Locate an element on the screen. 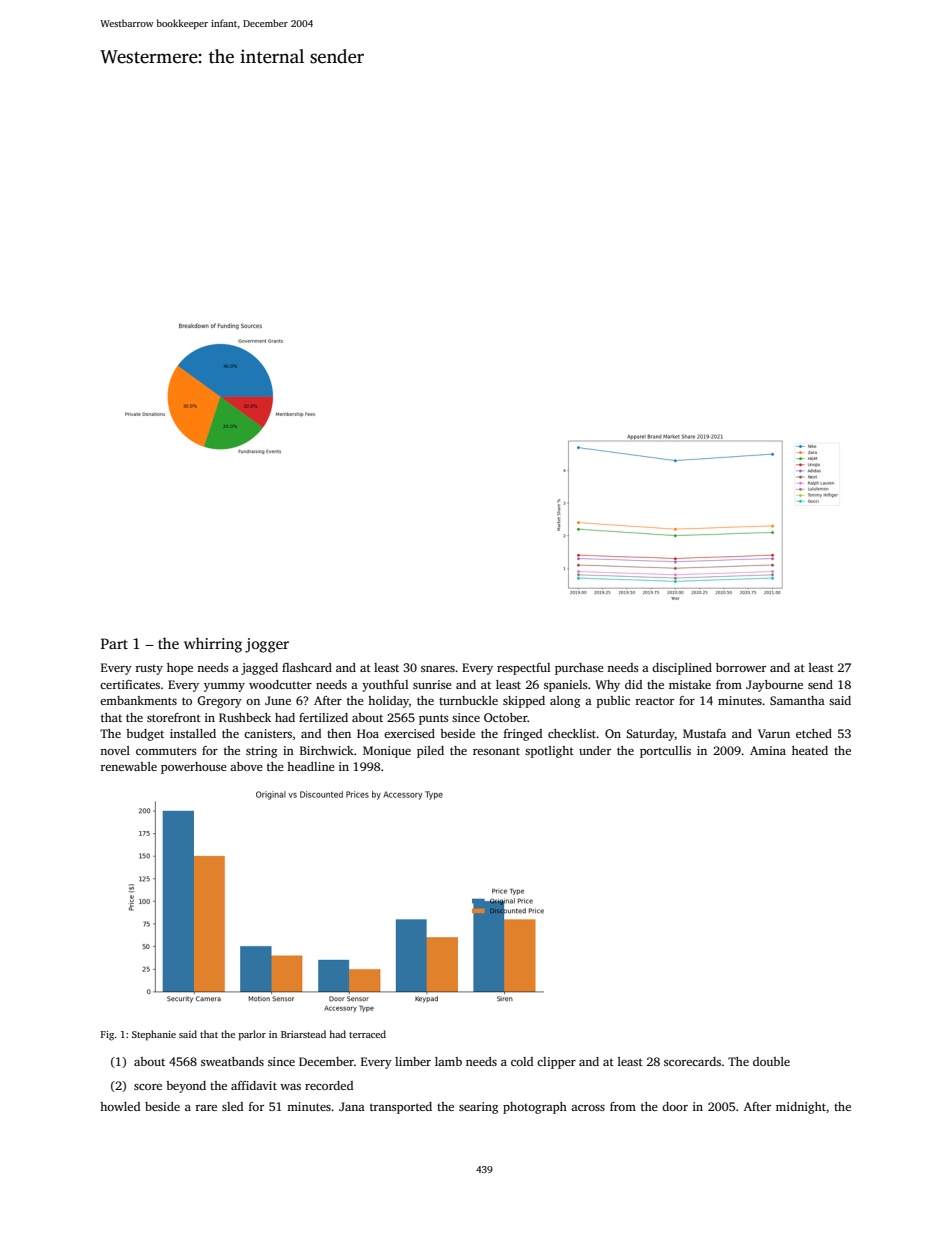 The width and height of the screenshot is (952, 1233). double is located at coordinates (771, 1061).
